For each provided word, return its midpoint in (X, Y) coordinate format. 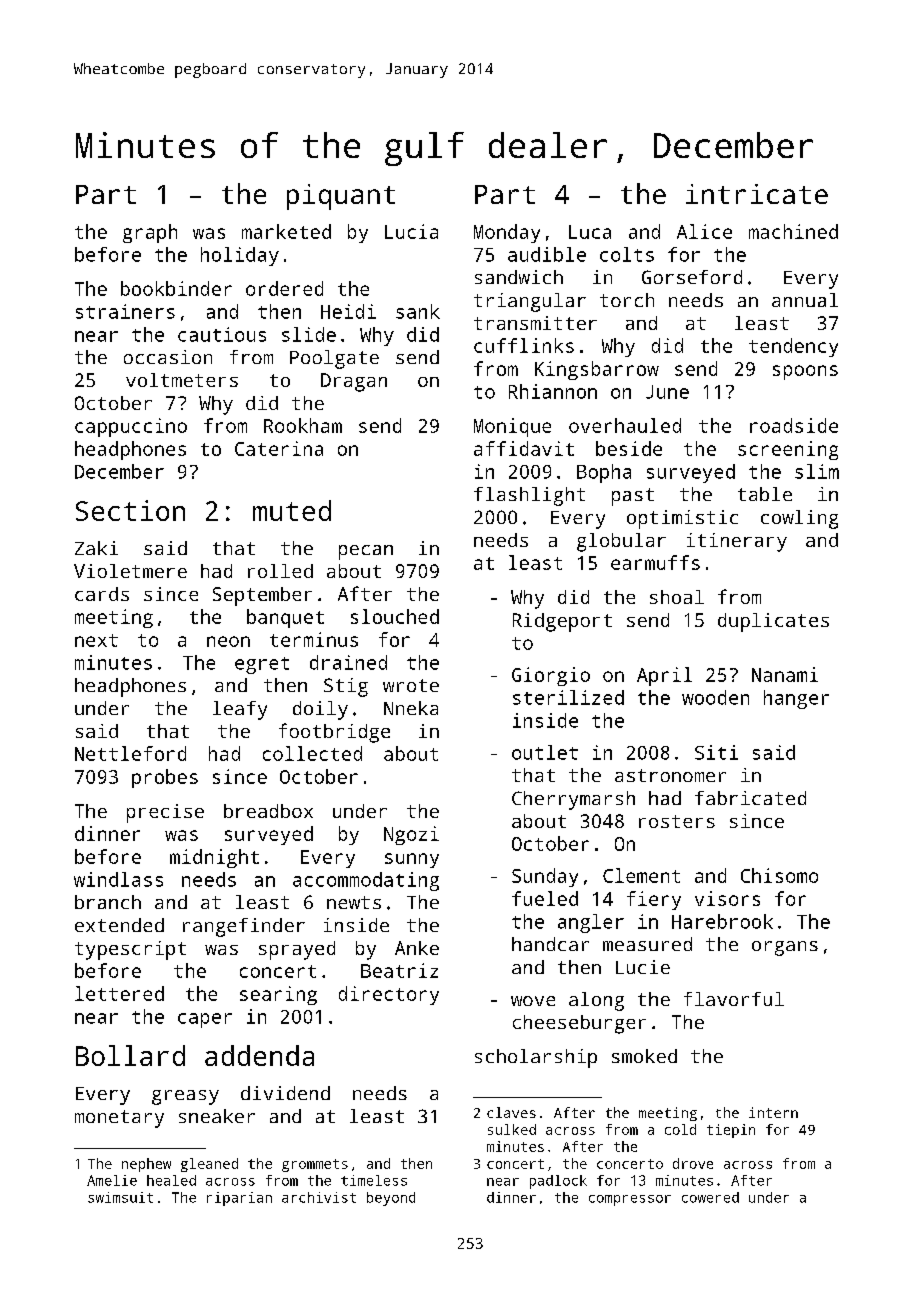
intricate (757, 194)
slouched (395, 616)
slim (817, 471)
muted (292, 510)
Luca (590, 232)
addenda (259, 1055)
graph (150, 233)
